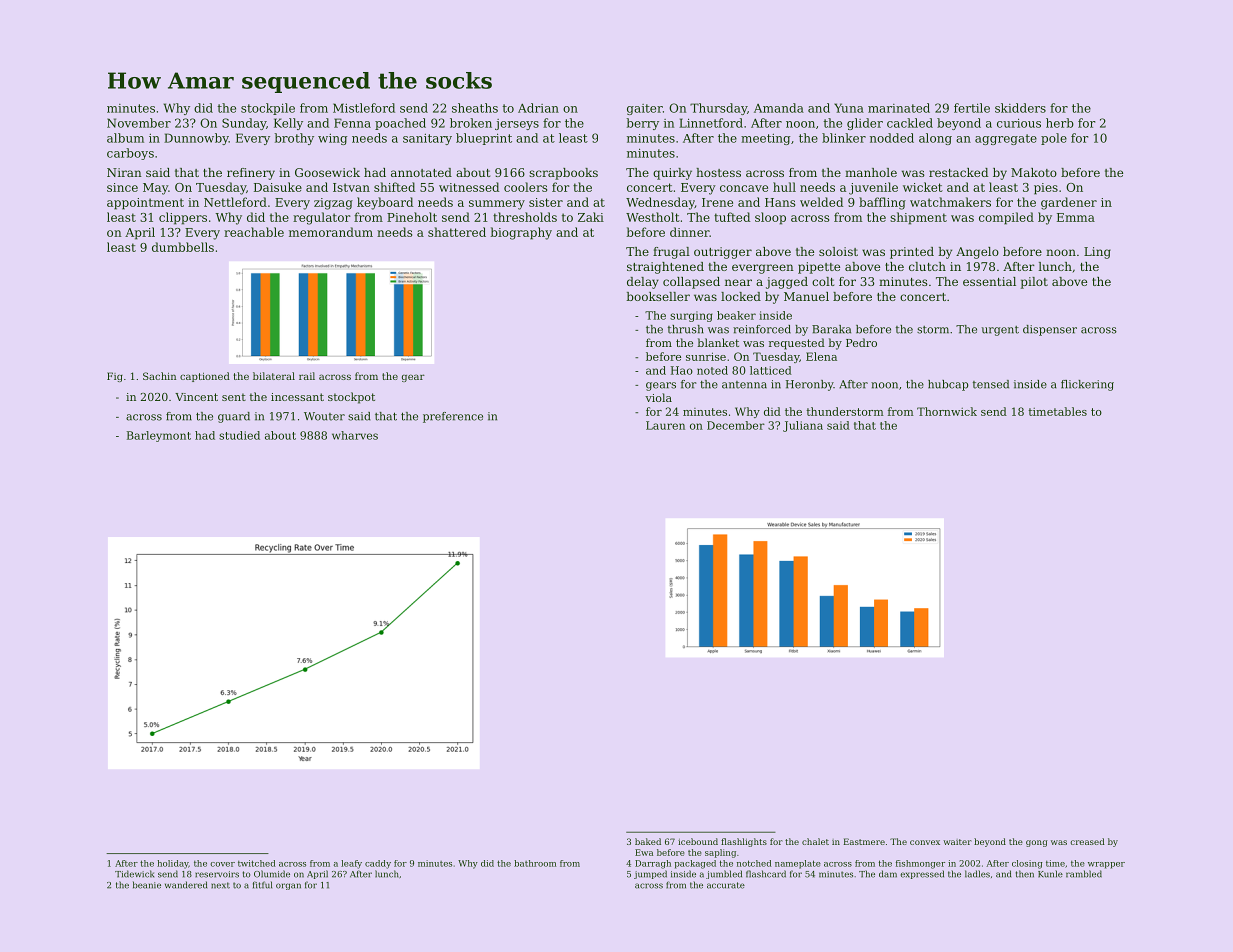 This screenshot has height=952, width=1233. I want to click on Sachin, so click(159, 376).
